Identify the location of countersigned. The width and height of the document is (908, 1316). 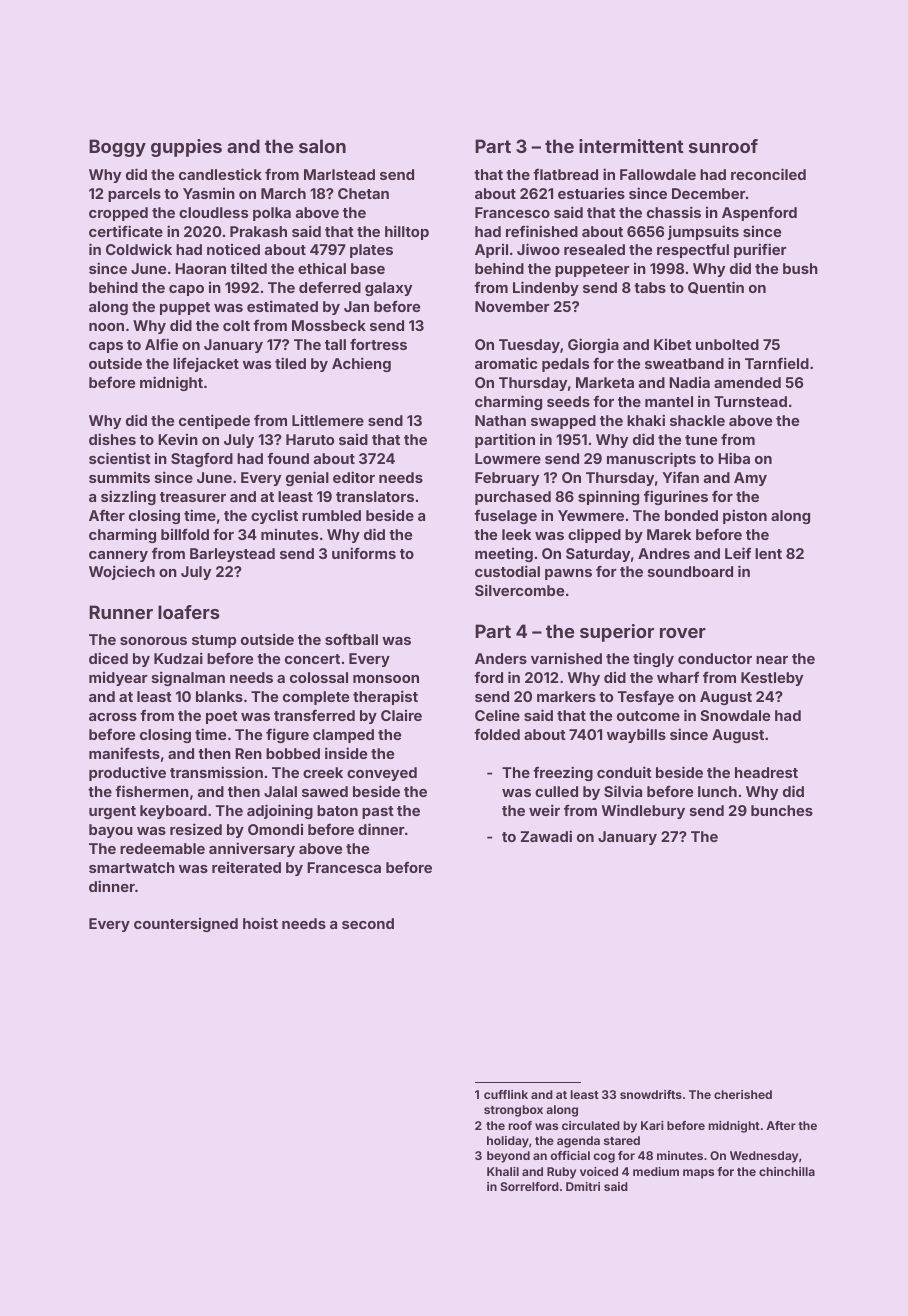
(186, 925).
